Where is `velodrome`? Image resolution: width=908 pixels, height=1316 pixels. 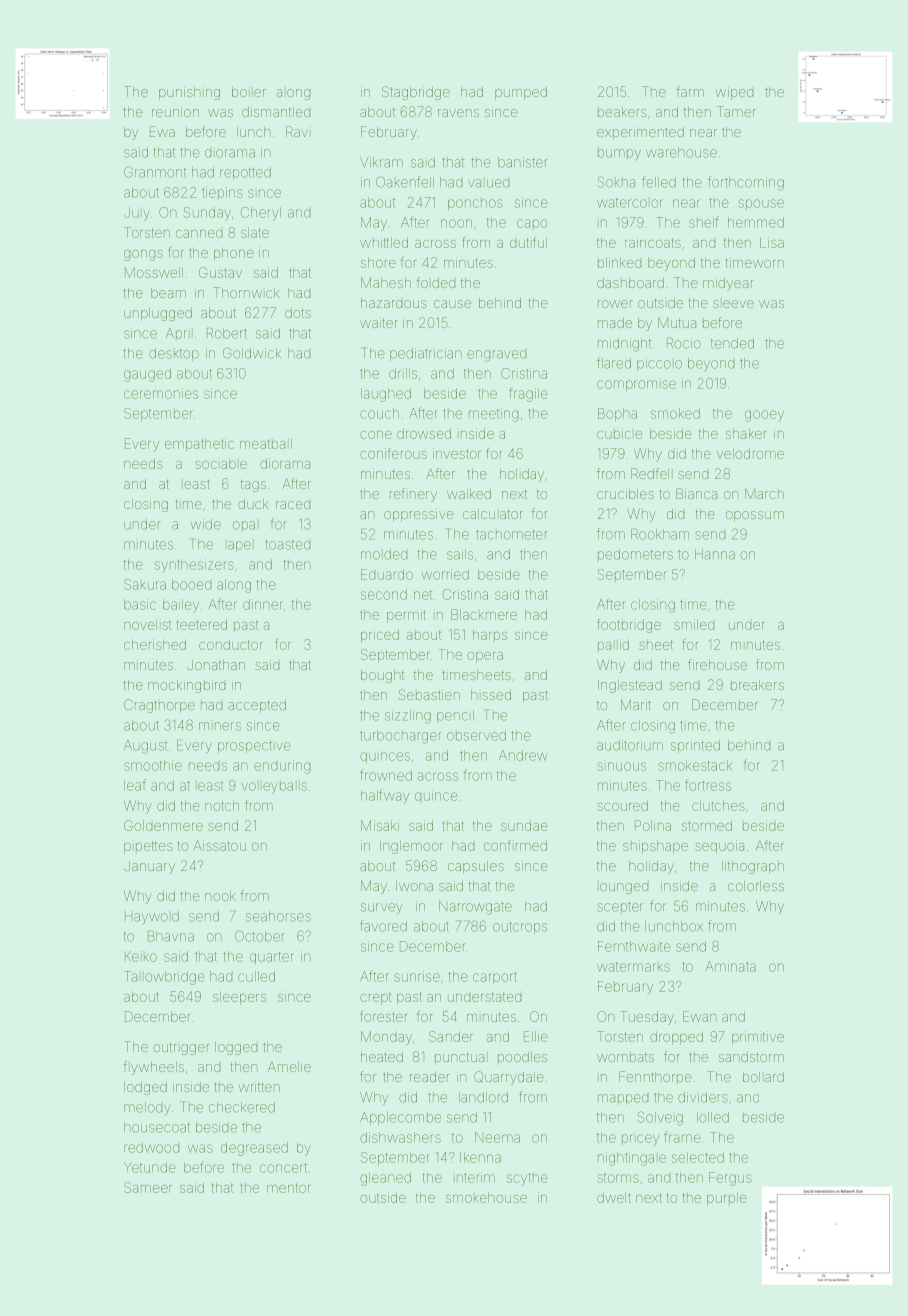 velodrome is located at coordinates (750, 454).
